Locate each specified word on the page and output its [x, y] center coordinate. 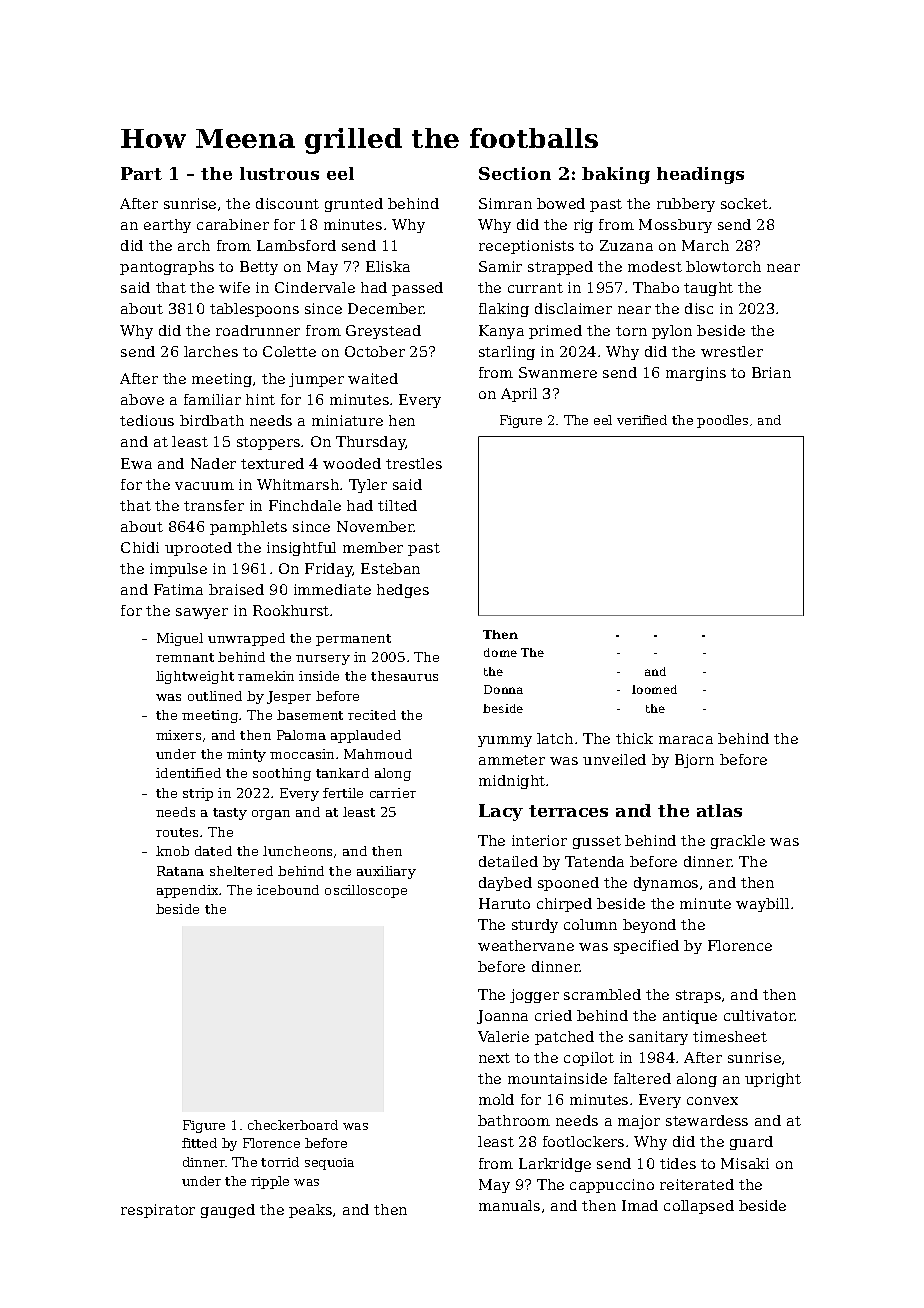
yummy [505, 741]
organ [271, 815]
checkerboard [293, 1125]
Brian [771, 372]
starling [507, 353]
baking [616, 175]
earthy [167, 226]
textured [272, 463]
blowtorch [723, 266]
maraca [686, 740]
